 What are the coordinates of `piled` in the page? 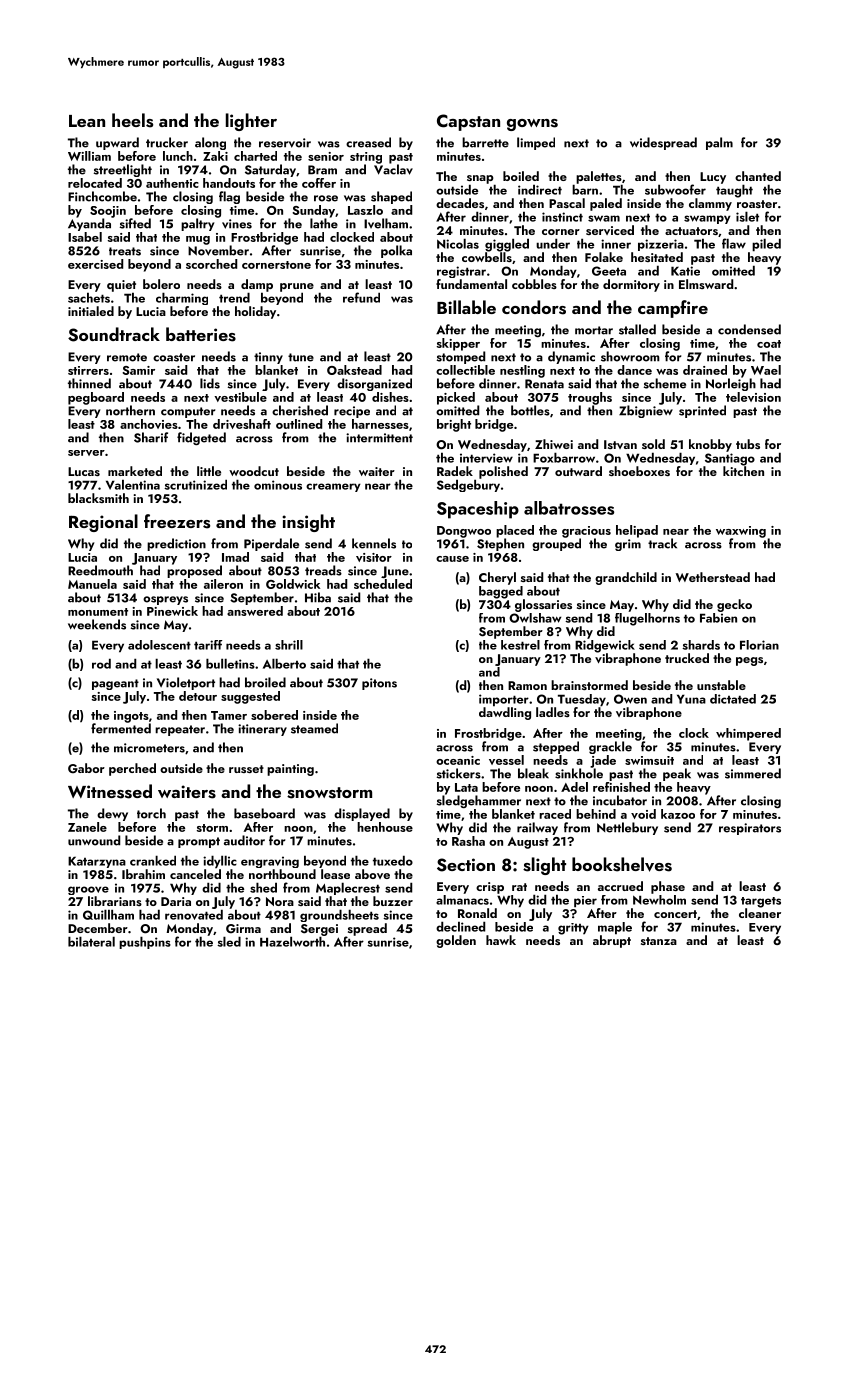 It's located at (766, 245).
